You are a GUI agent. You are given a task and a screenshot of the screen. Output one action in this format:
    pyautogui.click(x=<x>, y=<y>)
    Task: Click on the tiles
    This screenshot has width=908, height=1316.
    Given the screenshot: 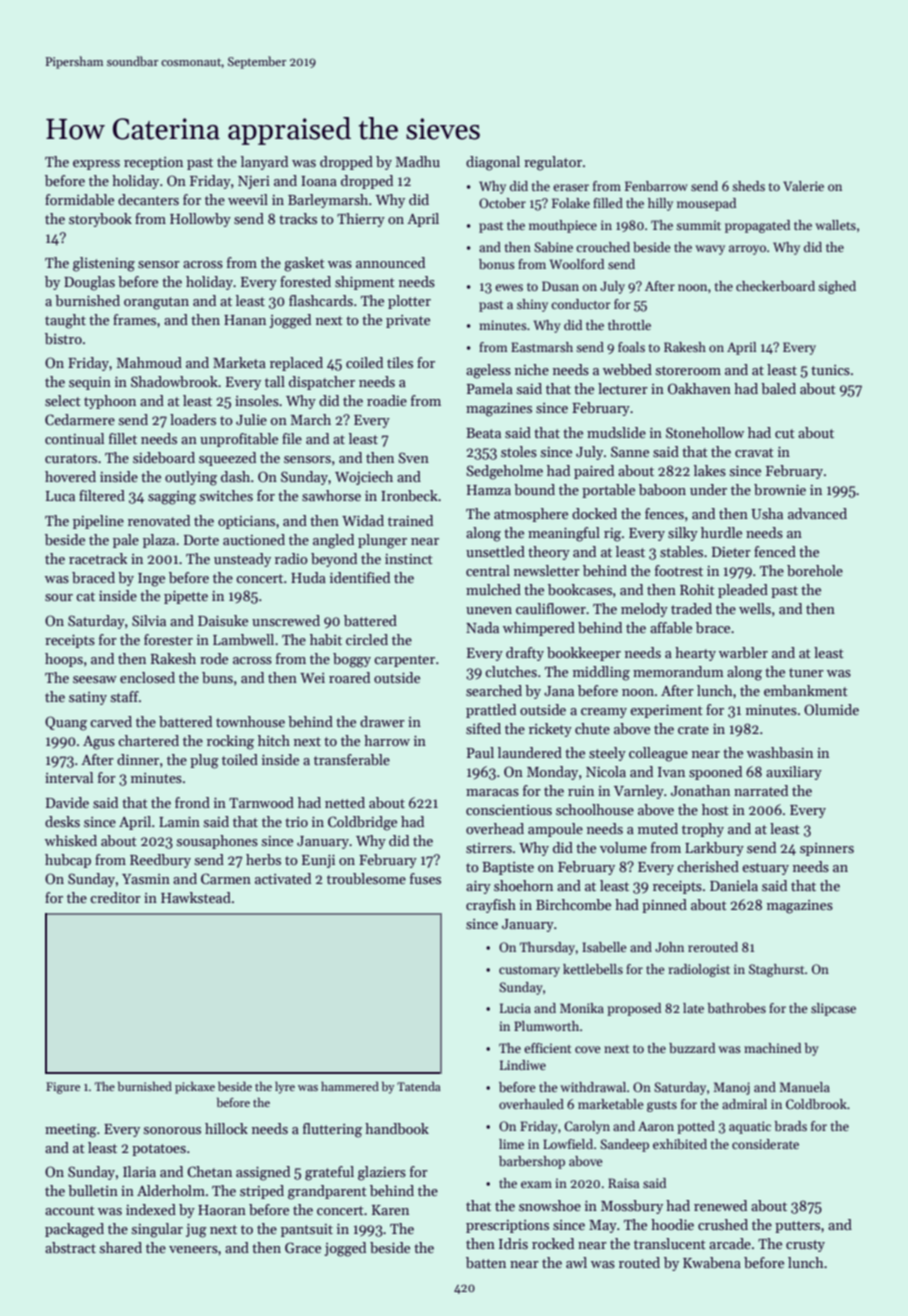 What is the action you would take?
    pyautogui.click(x=400, y=362)
